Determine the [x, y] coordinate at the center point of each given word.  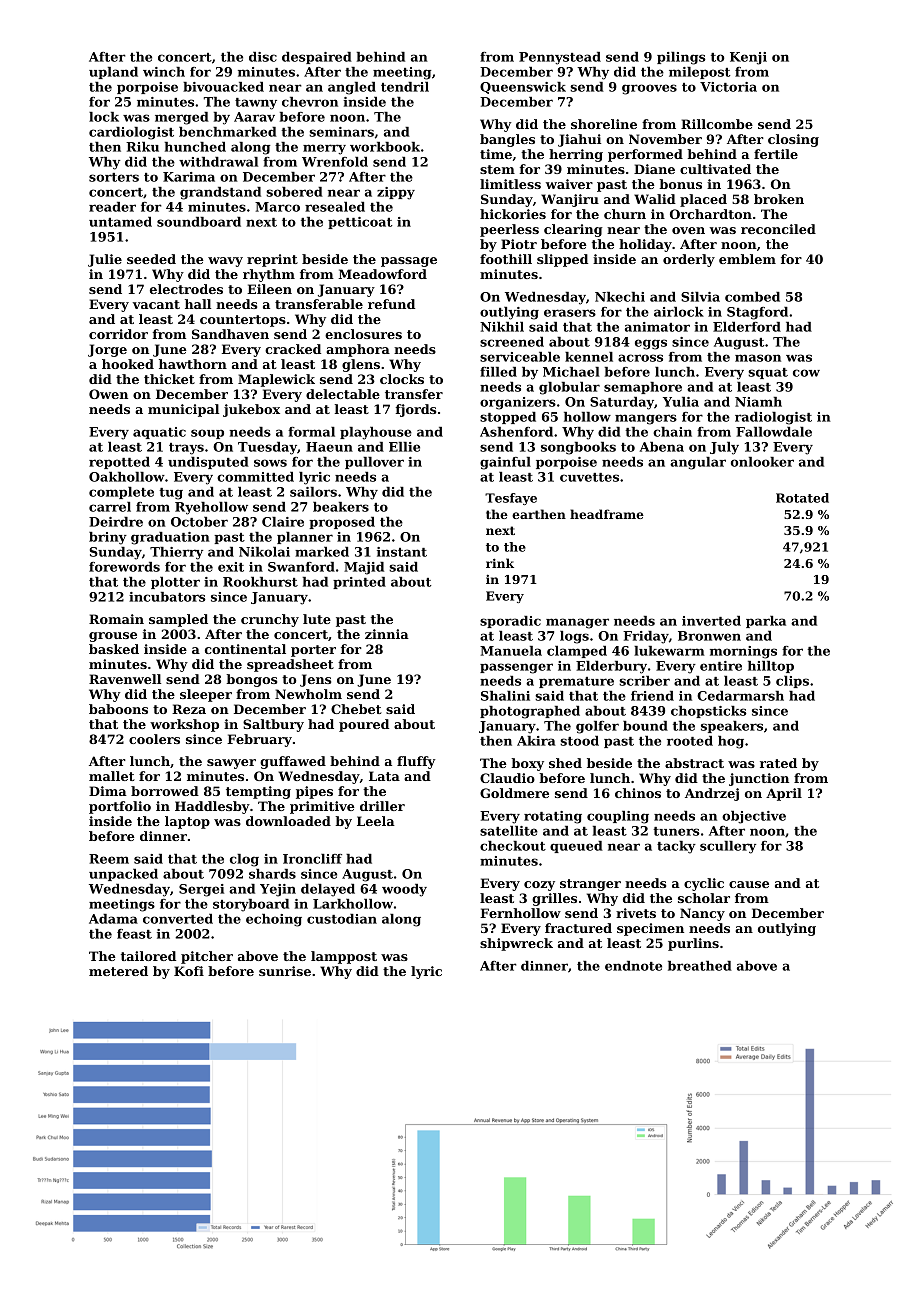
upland [113, 73]
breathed [700, 966]
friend [652, 696]
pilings [681, 58]
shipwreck [516, 944]
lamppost [344, 957]
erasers [570, 313]
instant [402, 552]
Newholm [308, 694]
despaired [317, 58]
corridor [118, 334]
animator [657, 327]
